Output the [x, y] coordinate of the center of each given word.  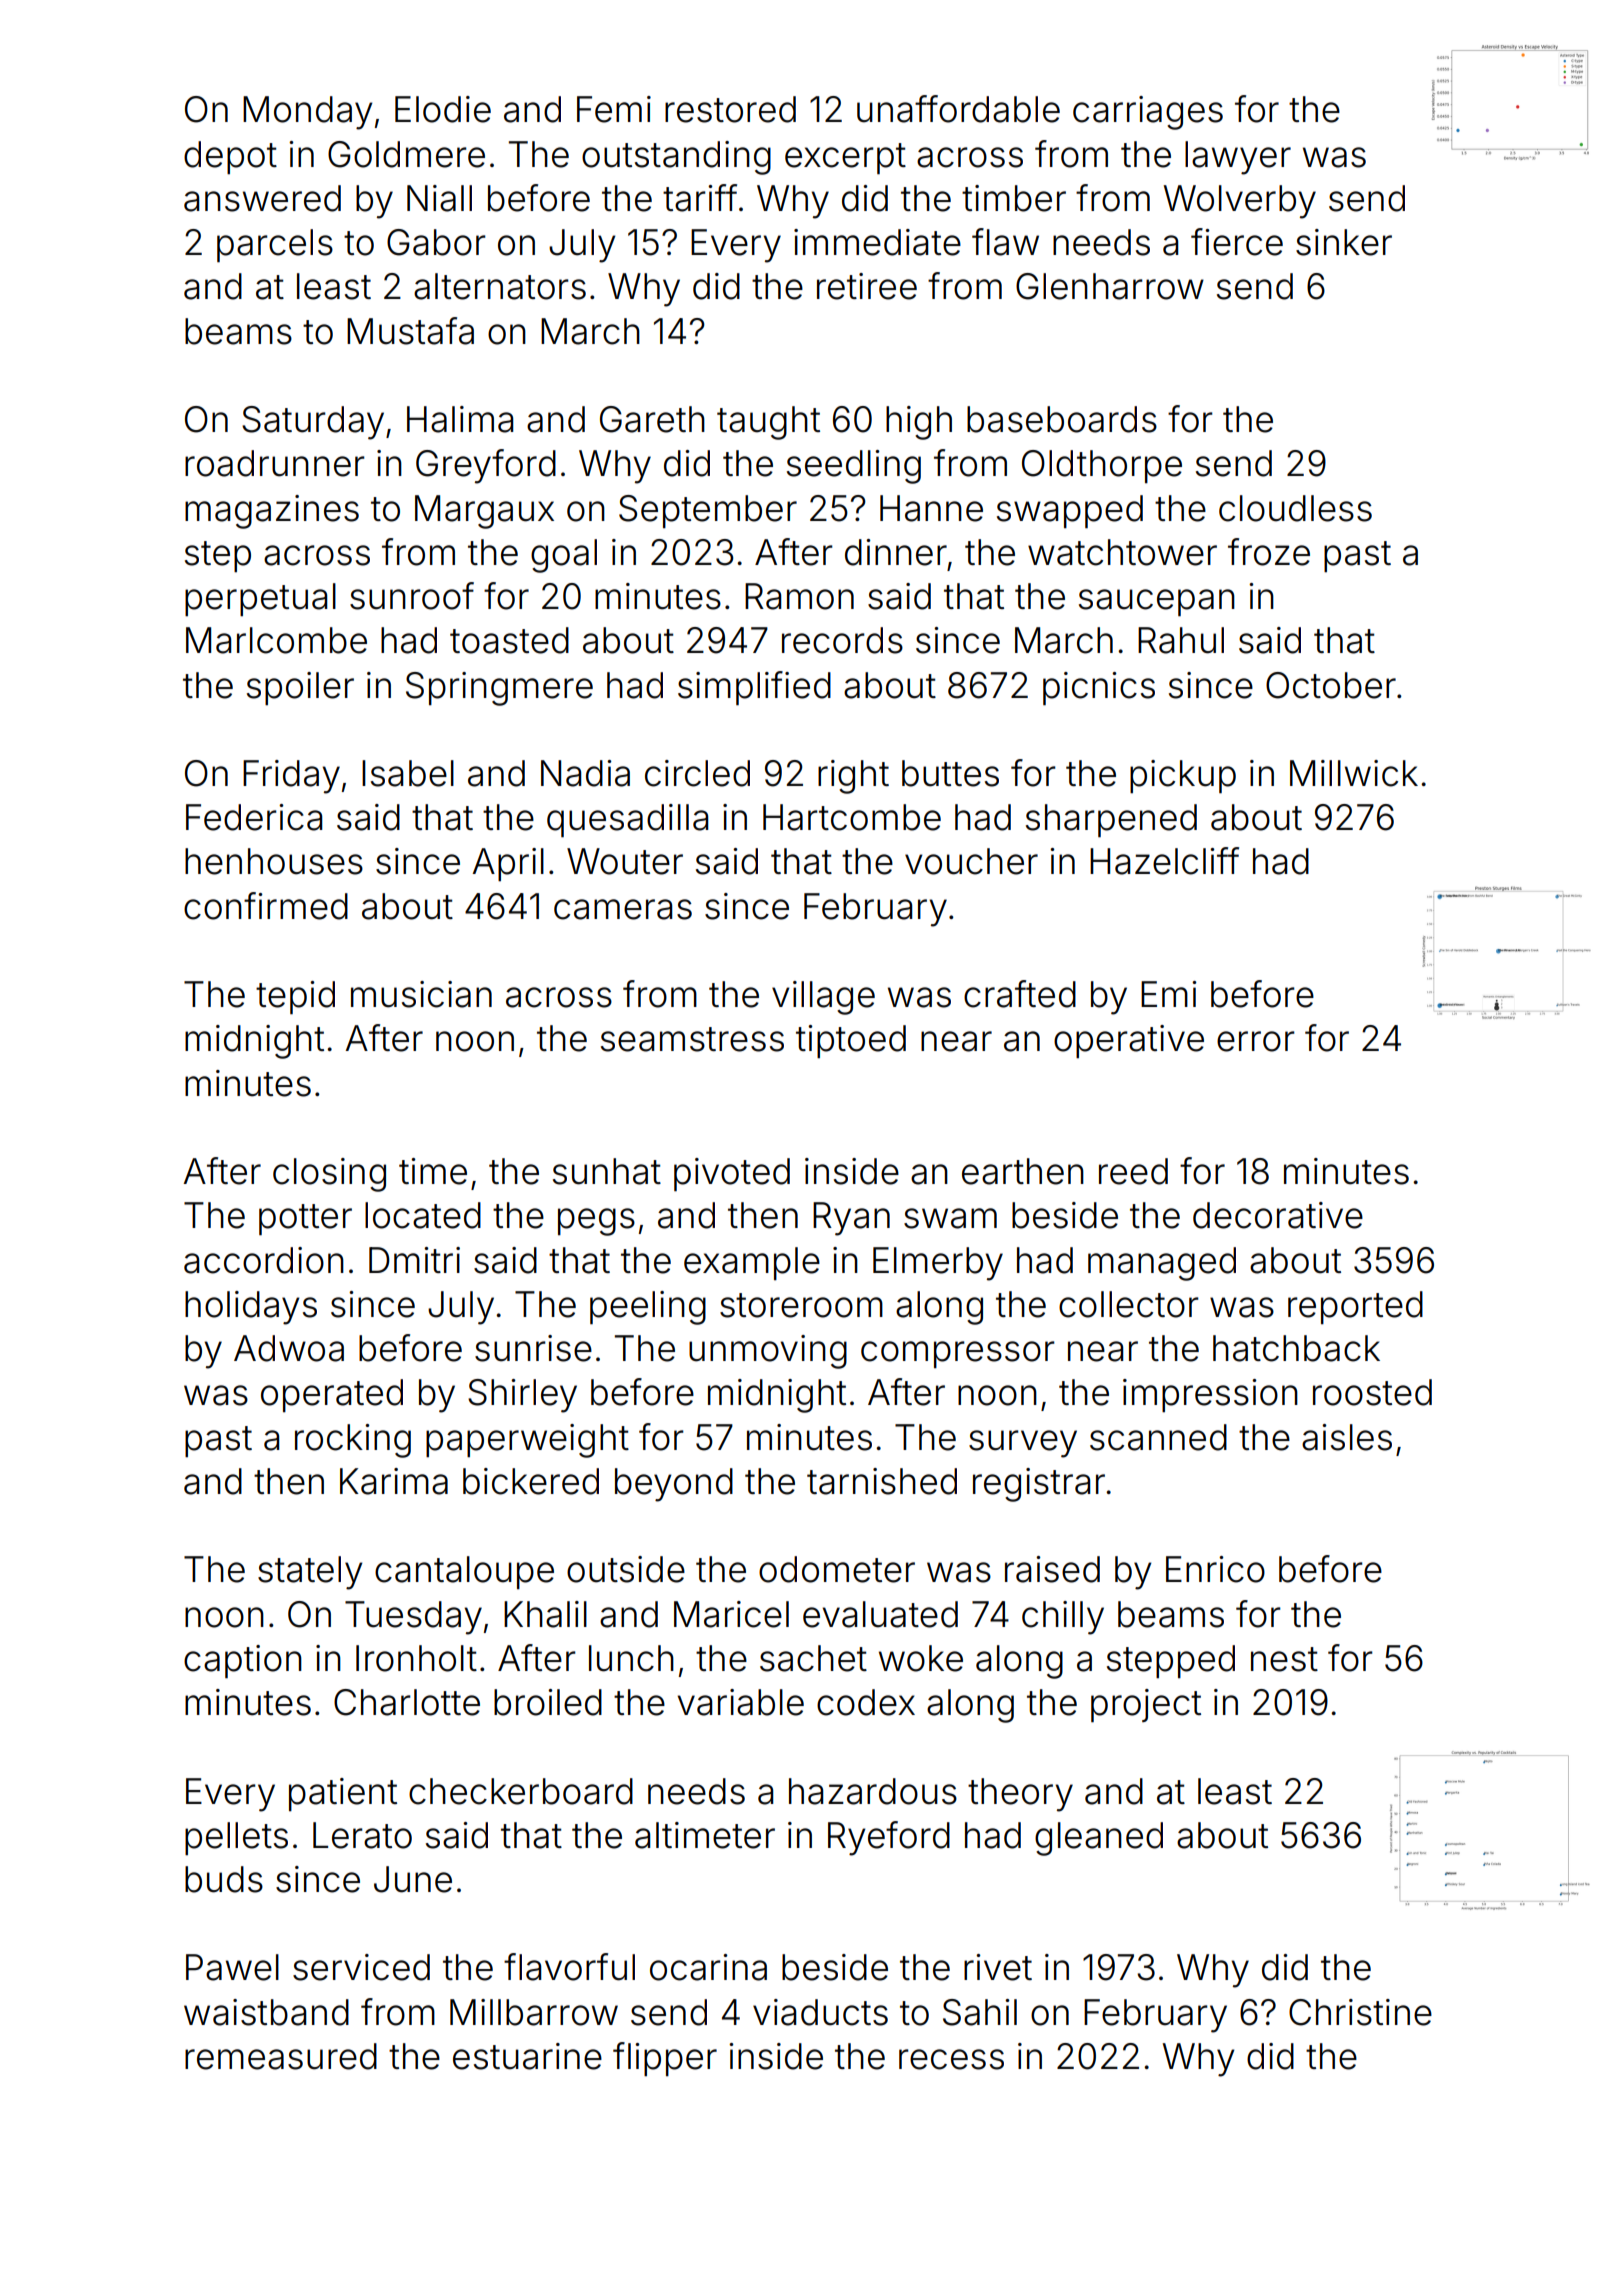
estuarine [527, 2056]
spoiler [300, 688]
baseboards [1062, 419]
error [1256, 1041]
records [842, 640]
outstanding [676, 158]
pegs [596, 1222]
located [423, 1215]
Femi [614, 109]
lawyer [1238, 158]
